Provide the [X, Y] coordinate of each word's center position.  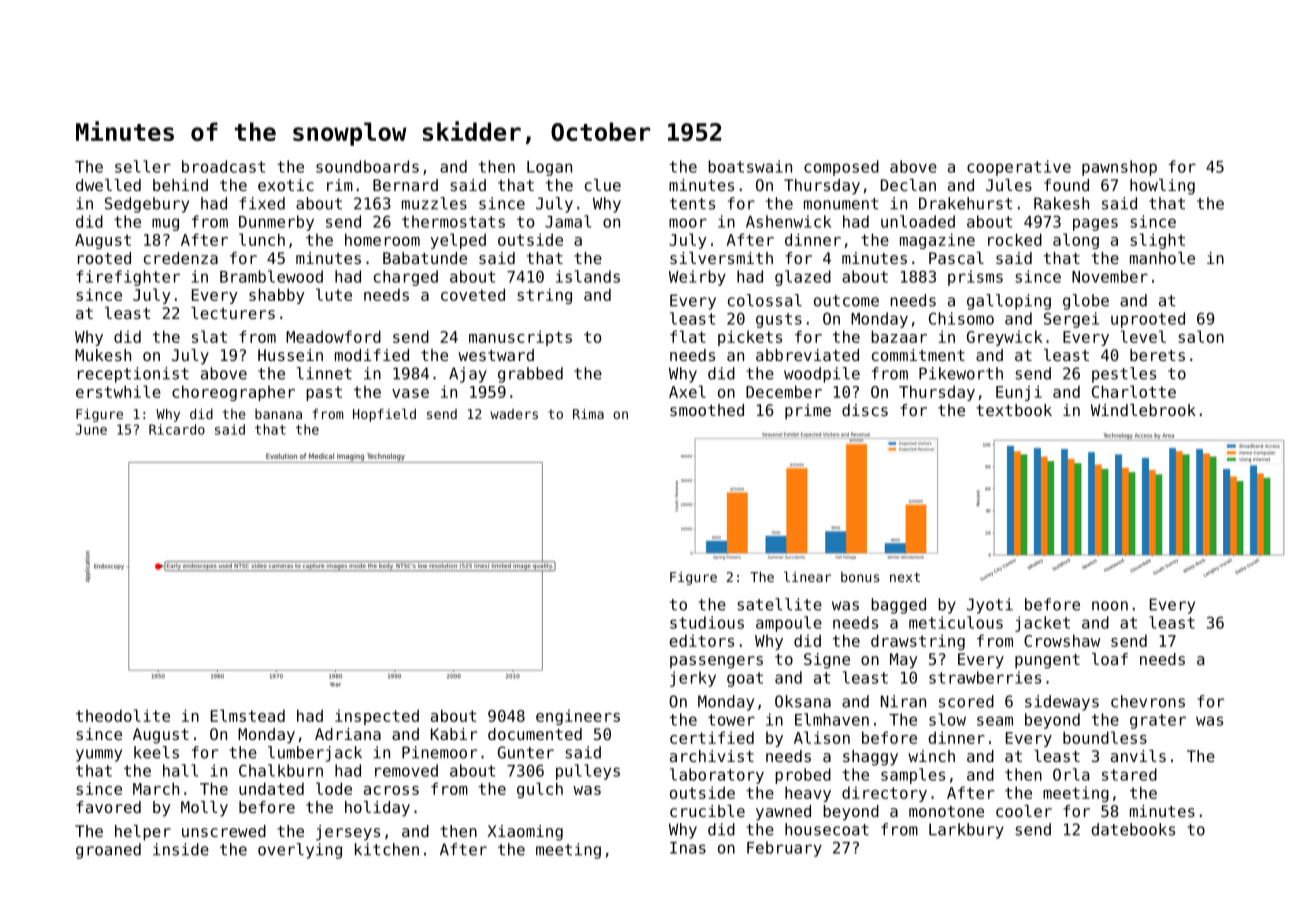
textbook [1014, 410]
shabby [277, 296]
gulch [540, 790]
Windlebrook [1143, 410]
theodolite [123, 715]
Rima [588, 413]
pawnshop [1119, 168]
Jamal [568, 221]
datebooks [1133, 829]
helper [143, 833]
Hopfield [384, 415]
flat [688, 336]
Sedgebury [147, 205]
